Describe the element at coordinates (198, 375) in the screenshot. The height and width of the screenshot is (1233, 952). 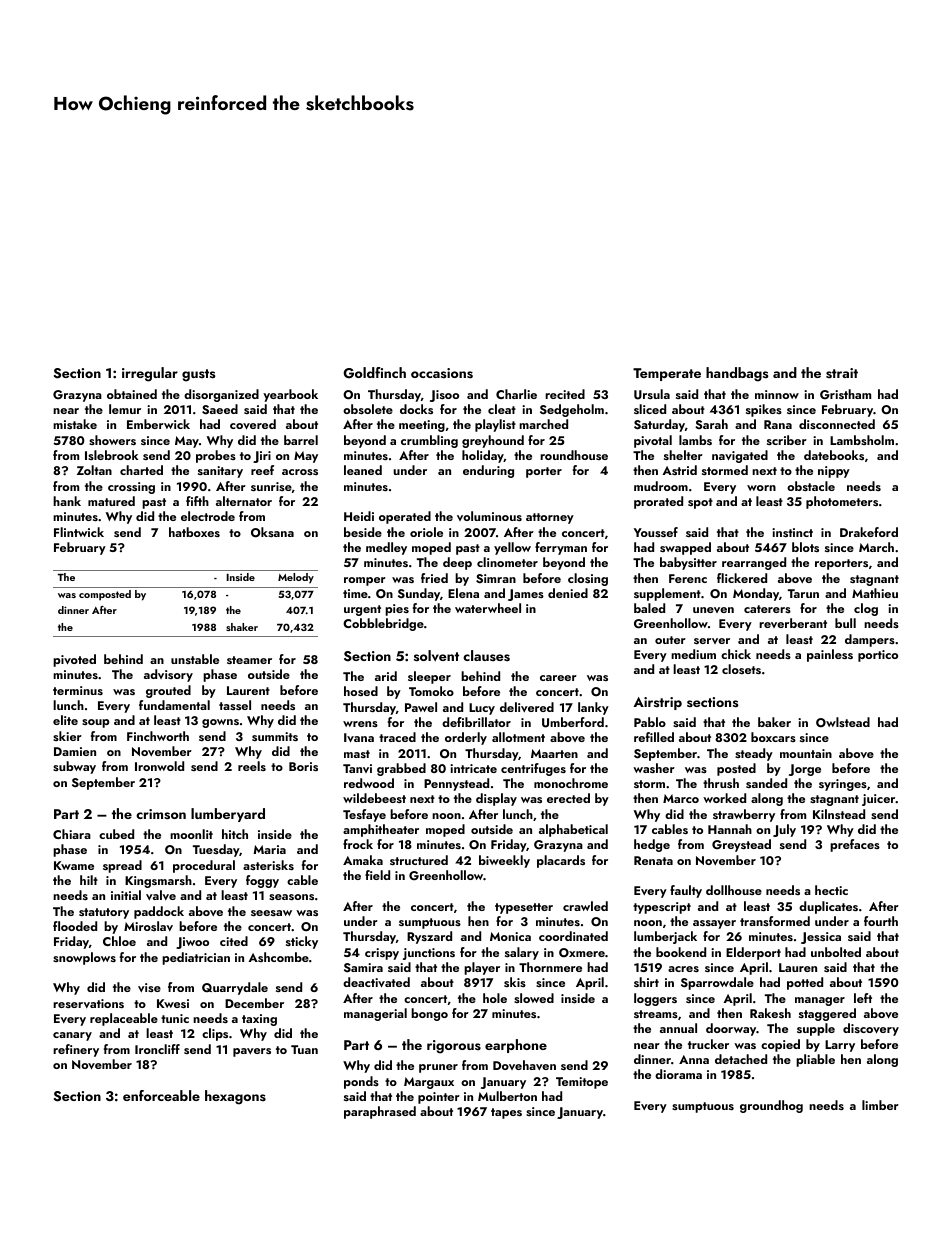
I see `gusts` at that location.
